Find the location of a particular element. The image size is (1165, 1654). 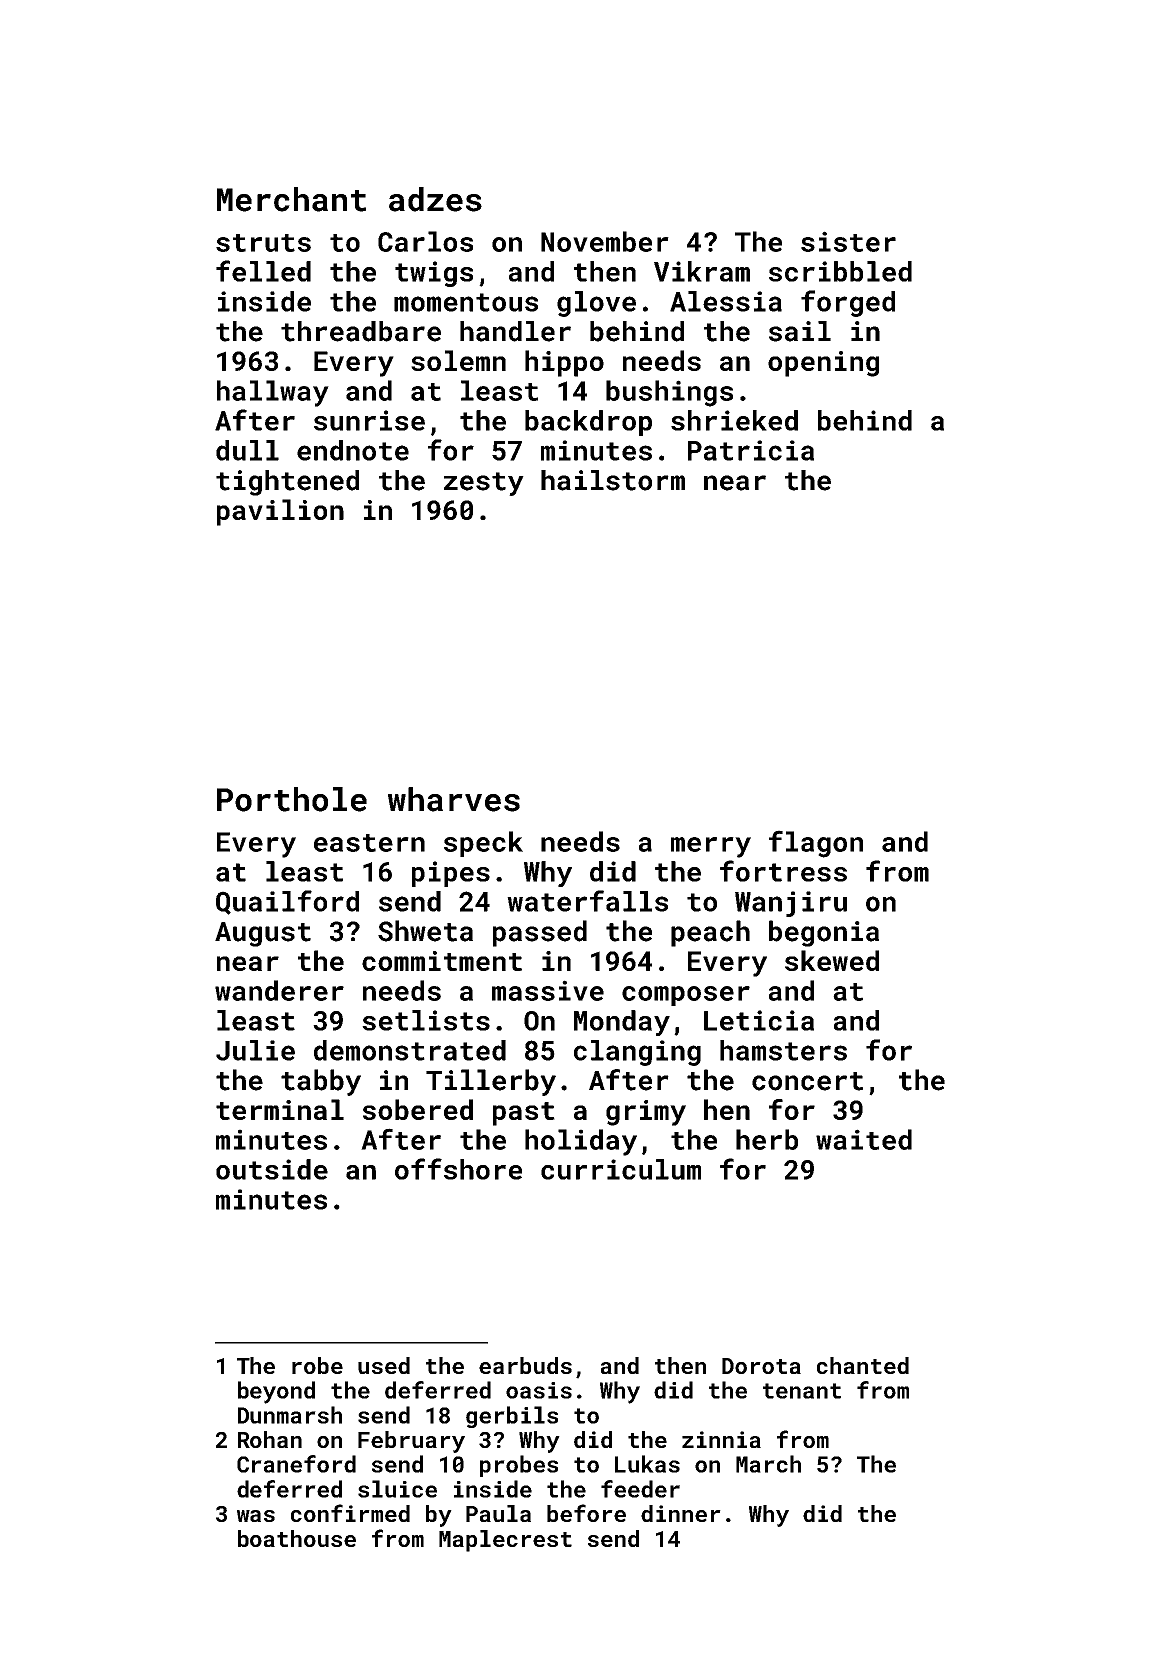

speck is located at coordinates (483, 844).
